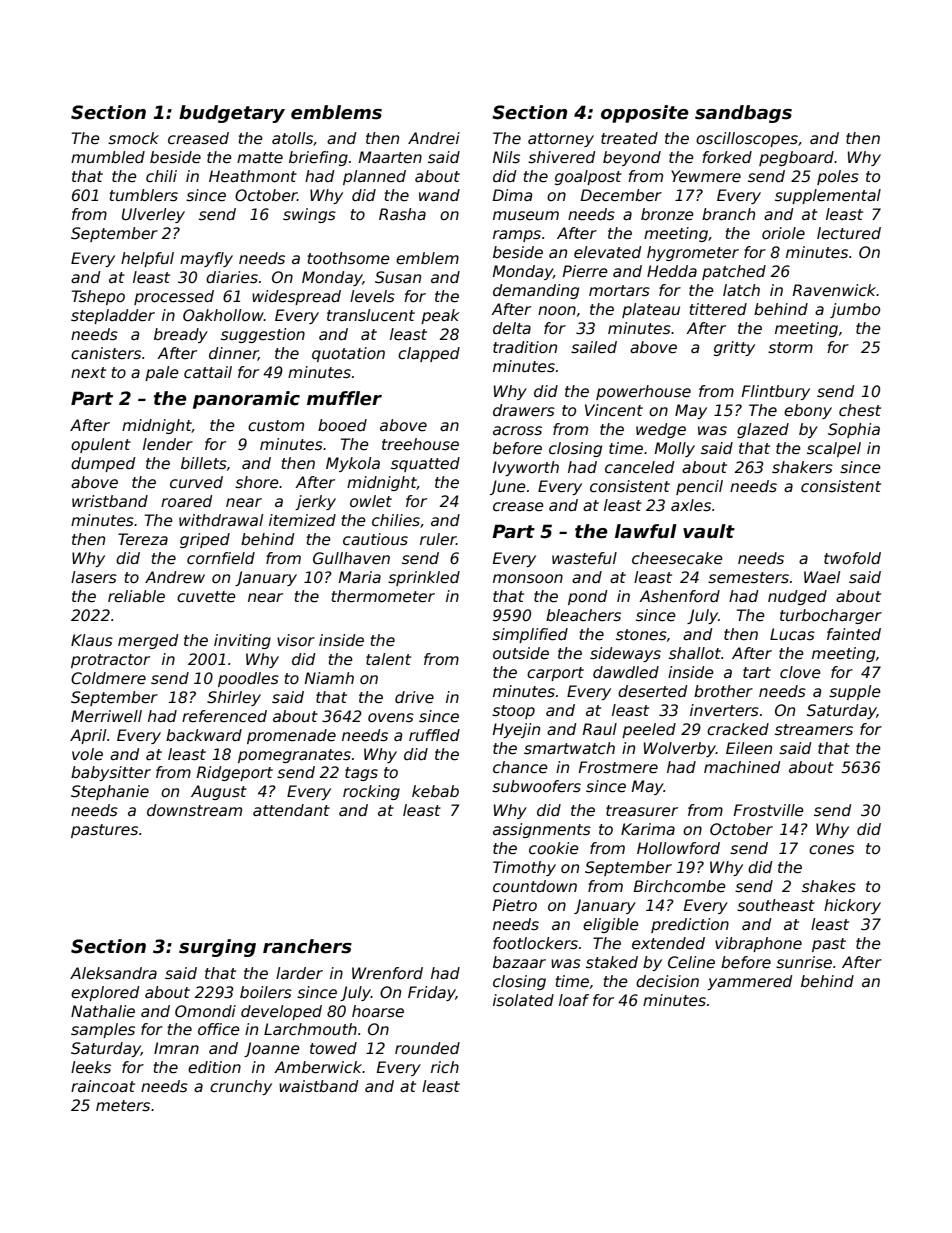  What do you see at coordinates (743, 114) in the page?
I see `sandbags` at bounding box center [743, 114].
